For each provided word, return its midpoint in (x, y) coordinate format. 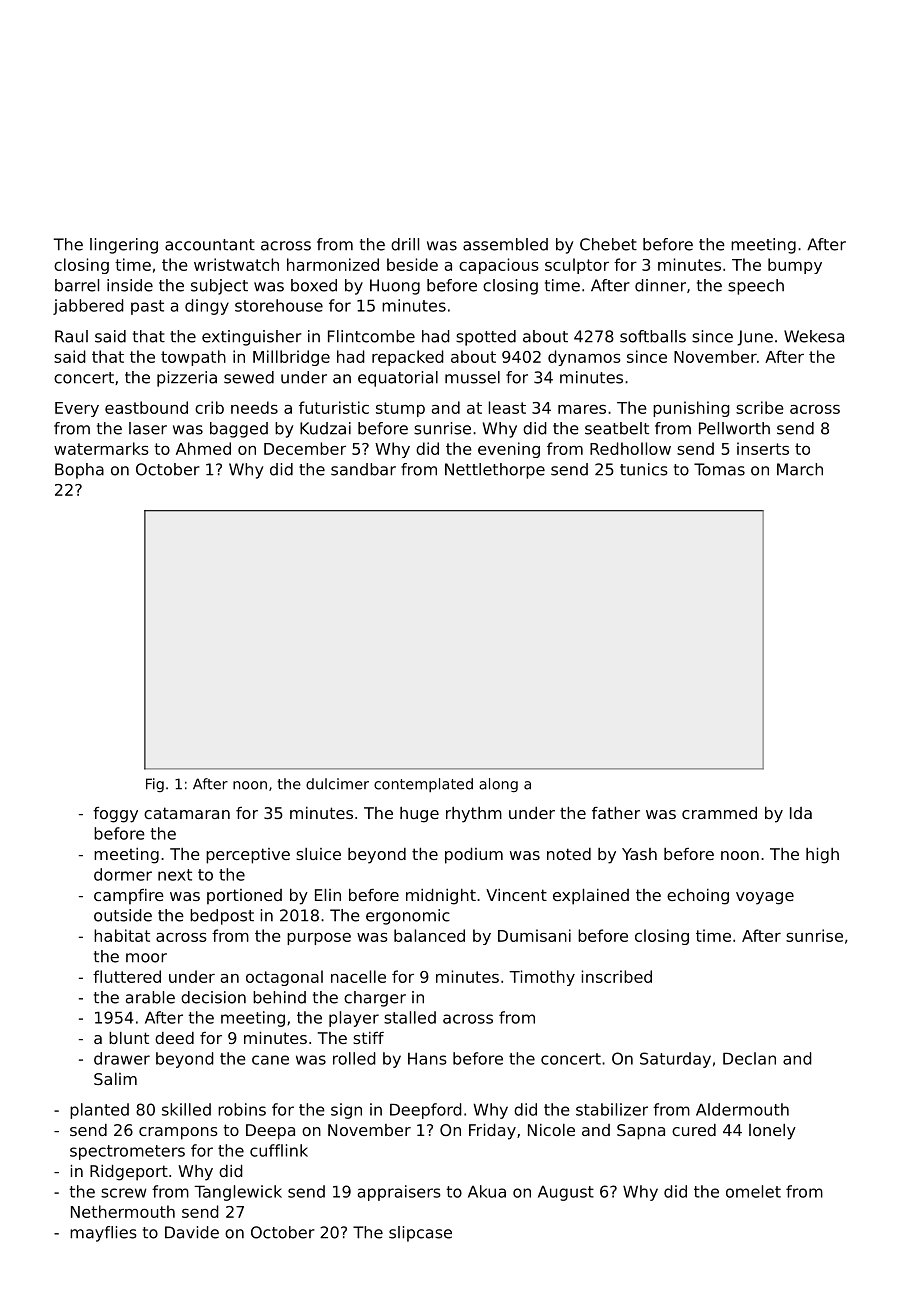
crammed (719, 813)
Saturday (675, 1060)
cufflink (279, 1150)
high (822, 856)
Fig (155, 785)
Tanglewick (238, 1193)
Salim (115, 1079)
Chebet (608, 244)
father (616, 813)
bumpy (795, 266)
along (498, 785)
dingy (207, 307)
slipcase (420, 1234)
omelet (753, 1191)
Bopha (79, 471)
